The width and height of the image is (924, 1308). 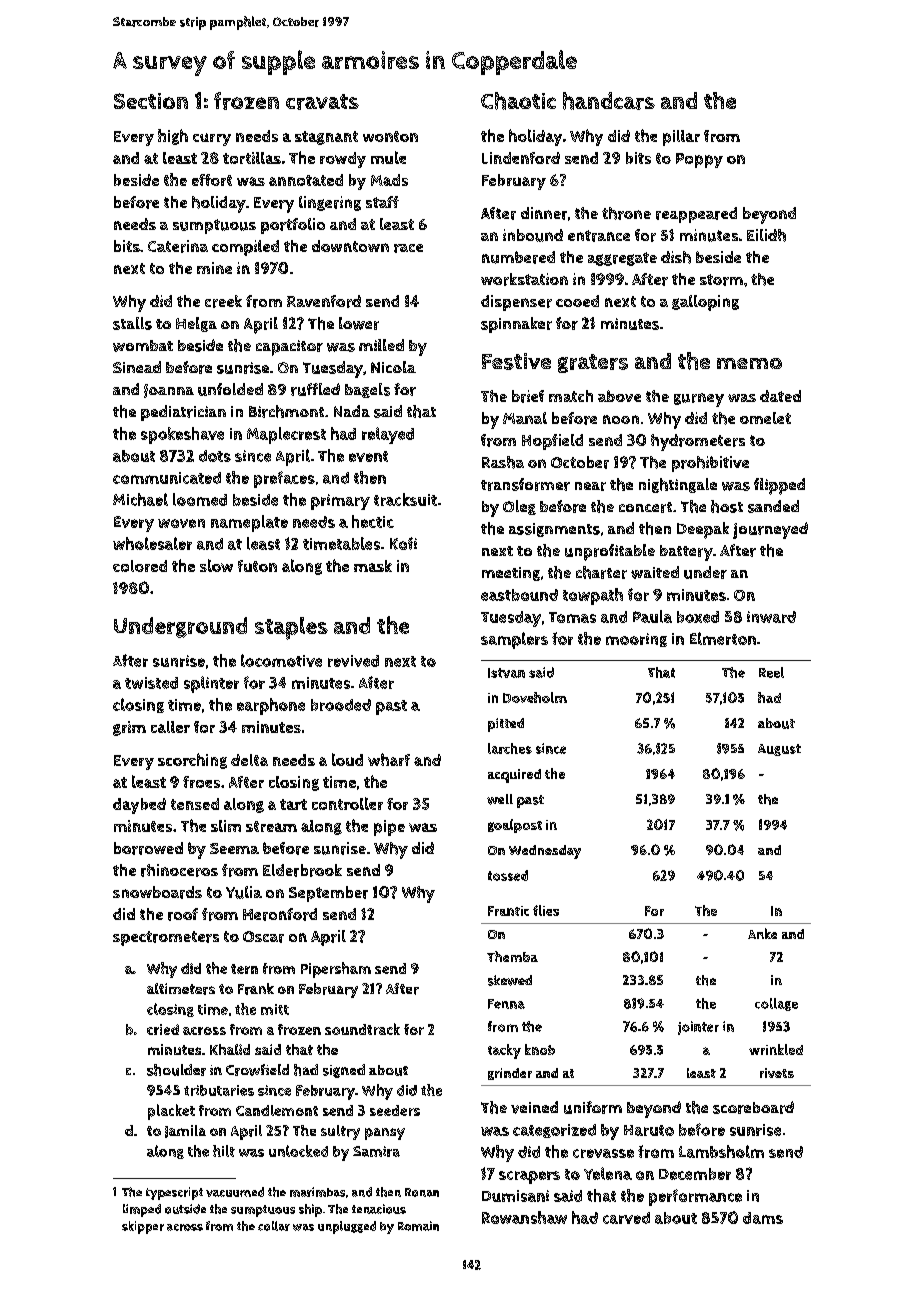 What do you see at coordinates (765, 418) in the image?
I see `omelet` at bounding box center [765, 418].
